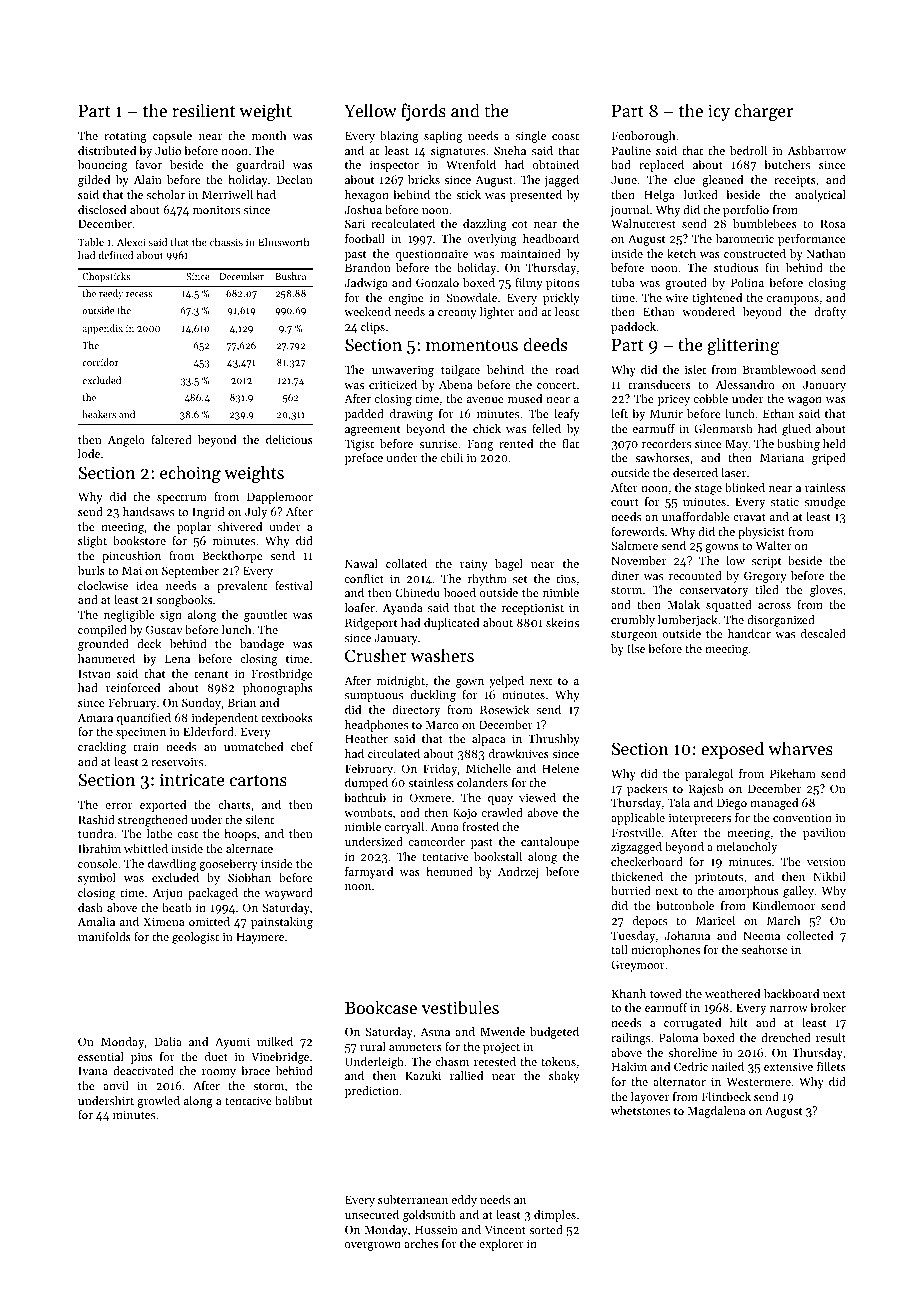 Image resolution: width=924 pixels, height=1308 pixels. What do you see at coordinates (432, 255) in the screenshot?
I see `questionnaire` at bounding box center [432, 255].
